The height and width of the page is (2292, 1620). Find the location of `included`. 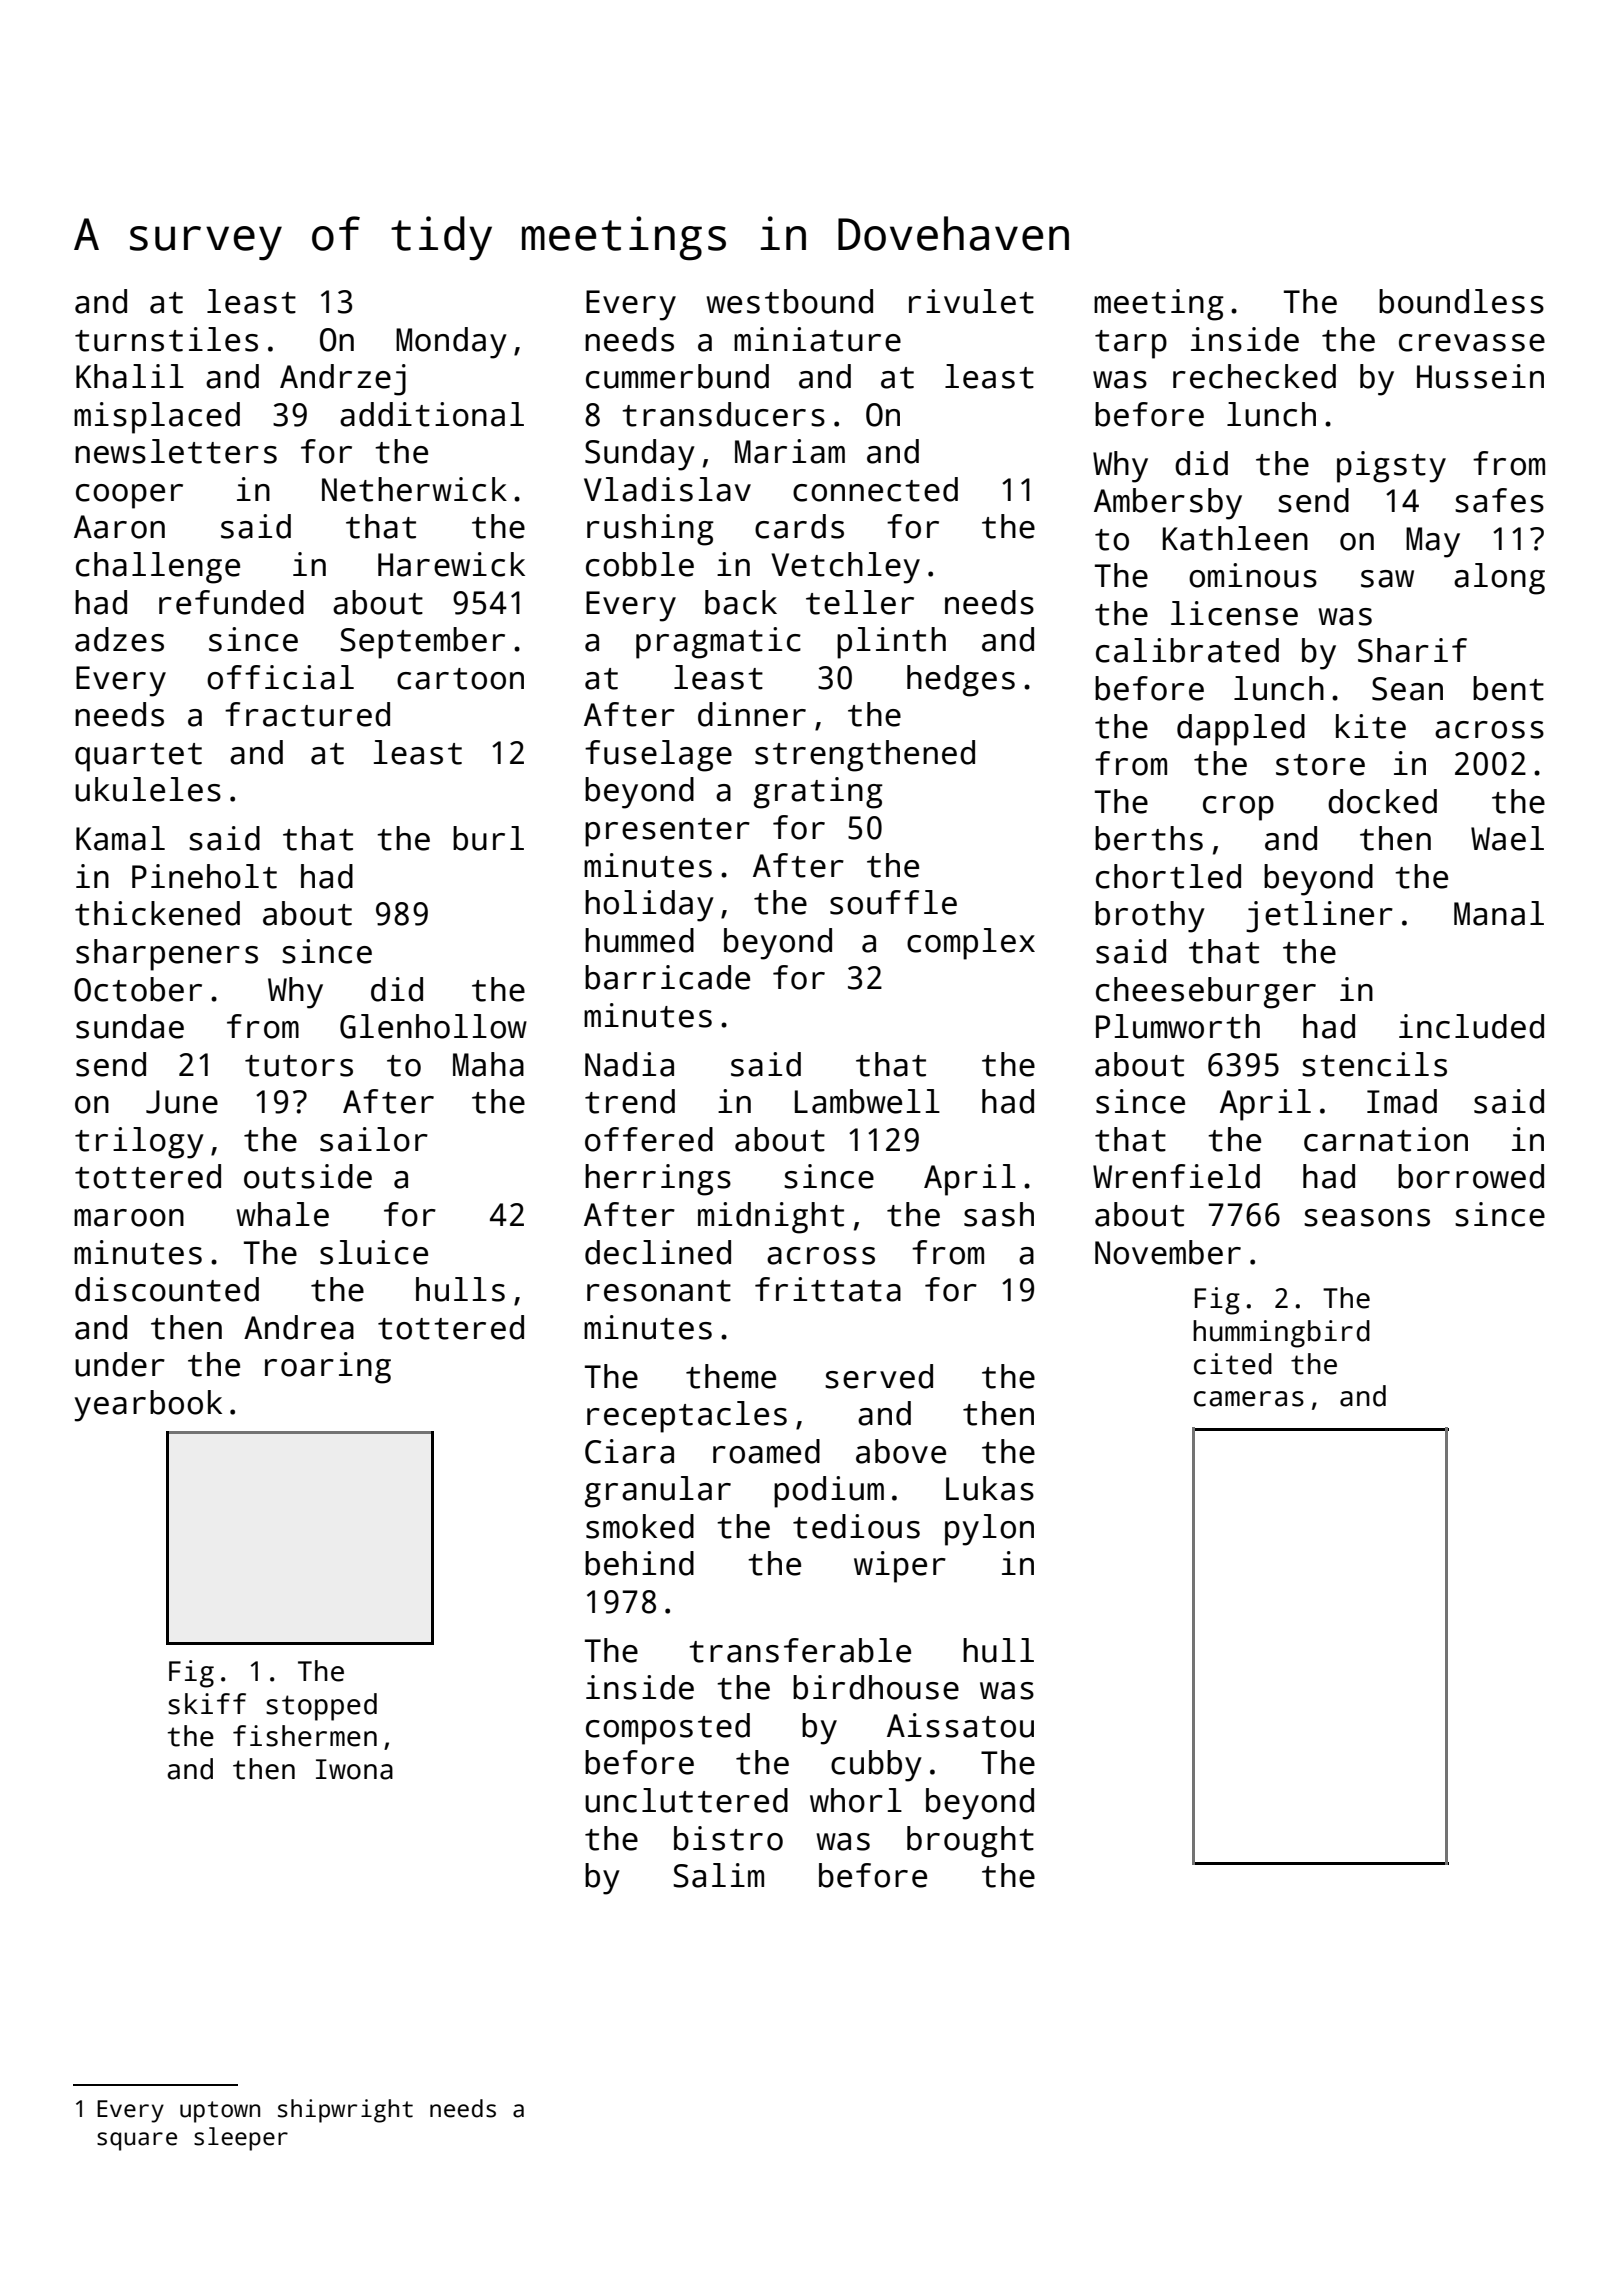

included is located at coordinates (1471, 1026).
